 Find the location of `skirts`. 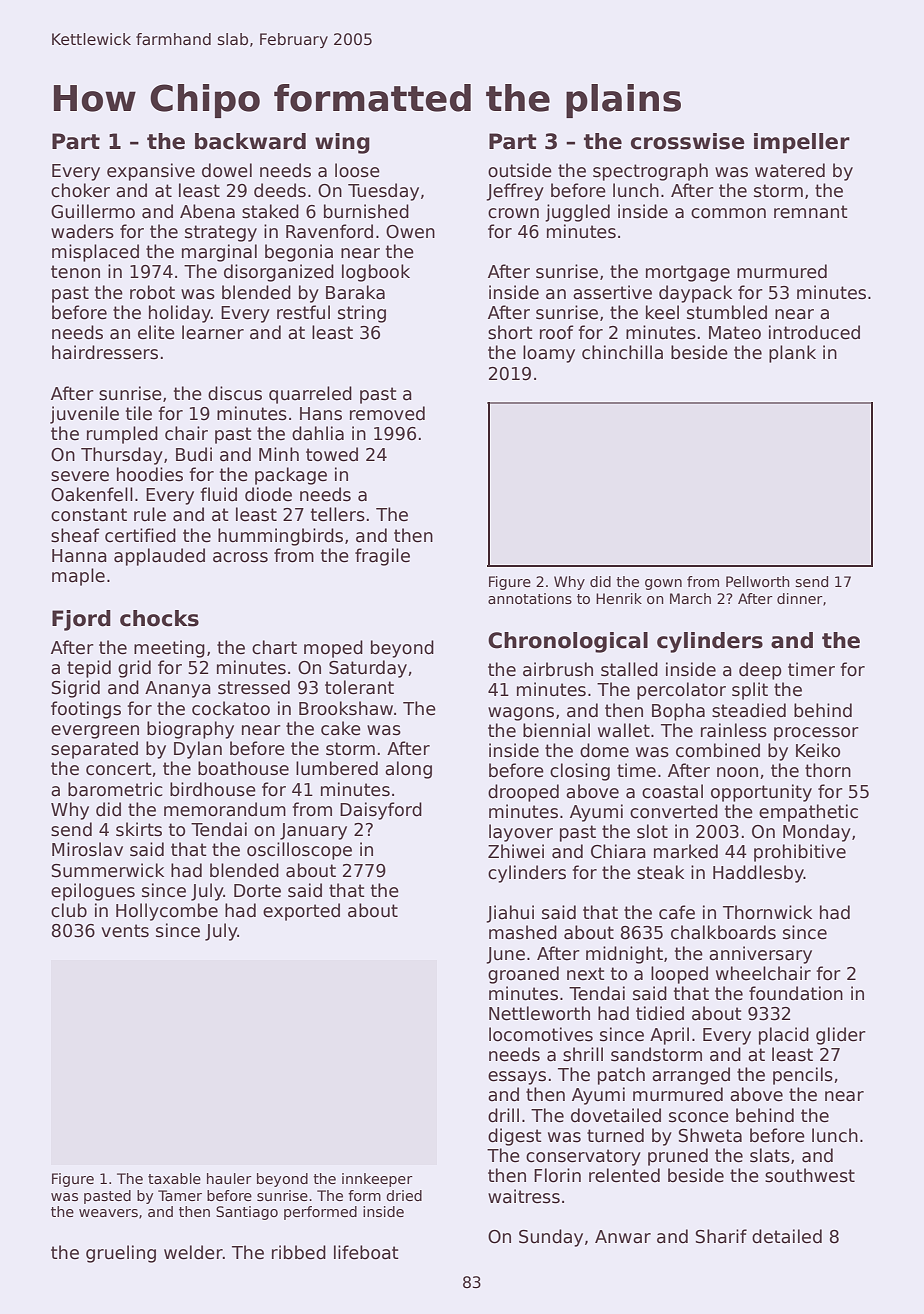

skirts is located at coordinates (139, 829).
